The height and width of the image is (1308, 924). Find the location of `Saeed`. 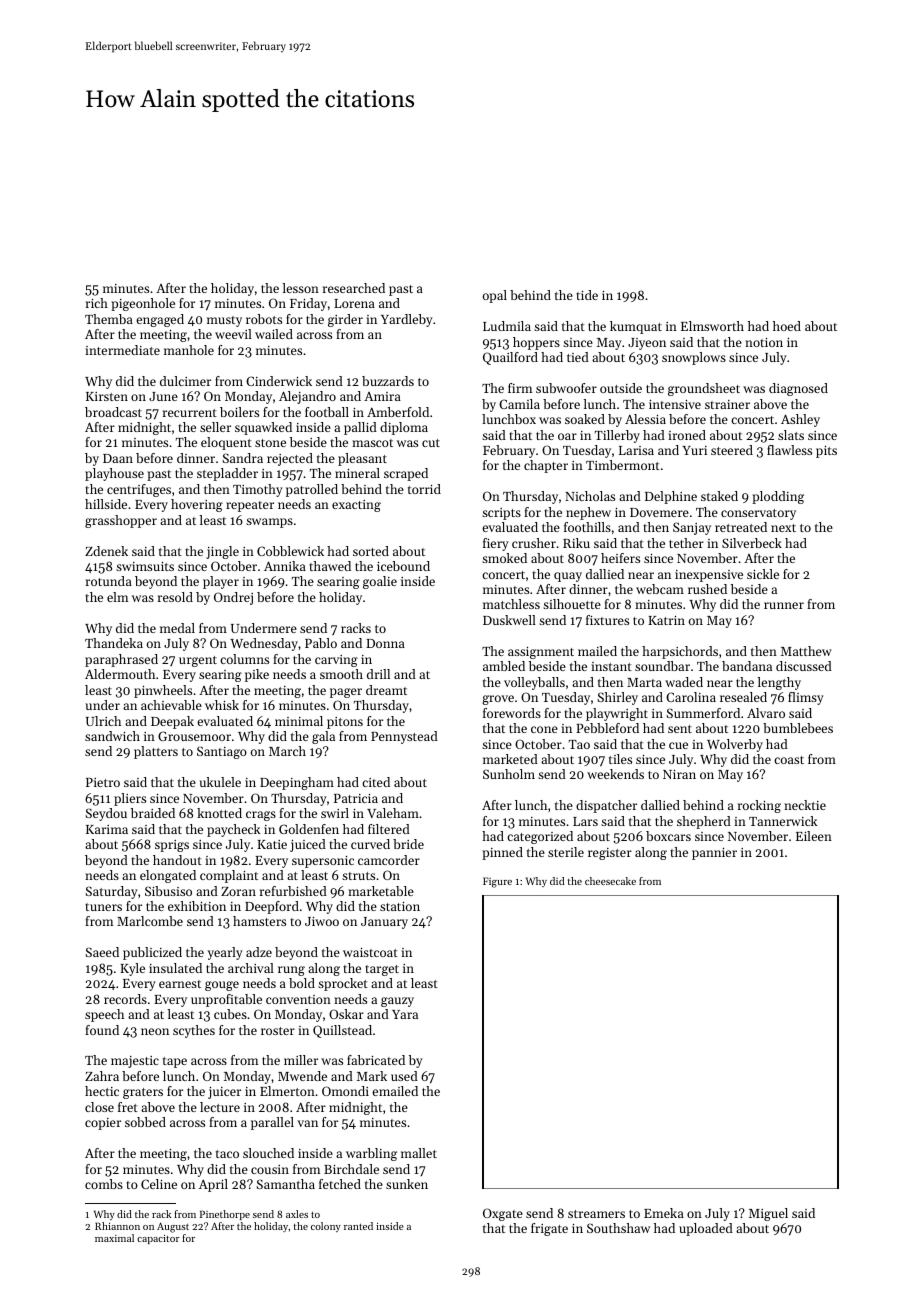

Saeed is located at coordinates (102, 952).
